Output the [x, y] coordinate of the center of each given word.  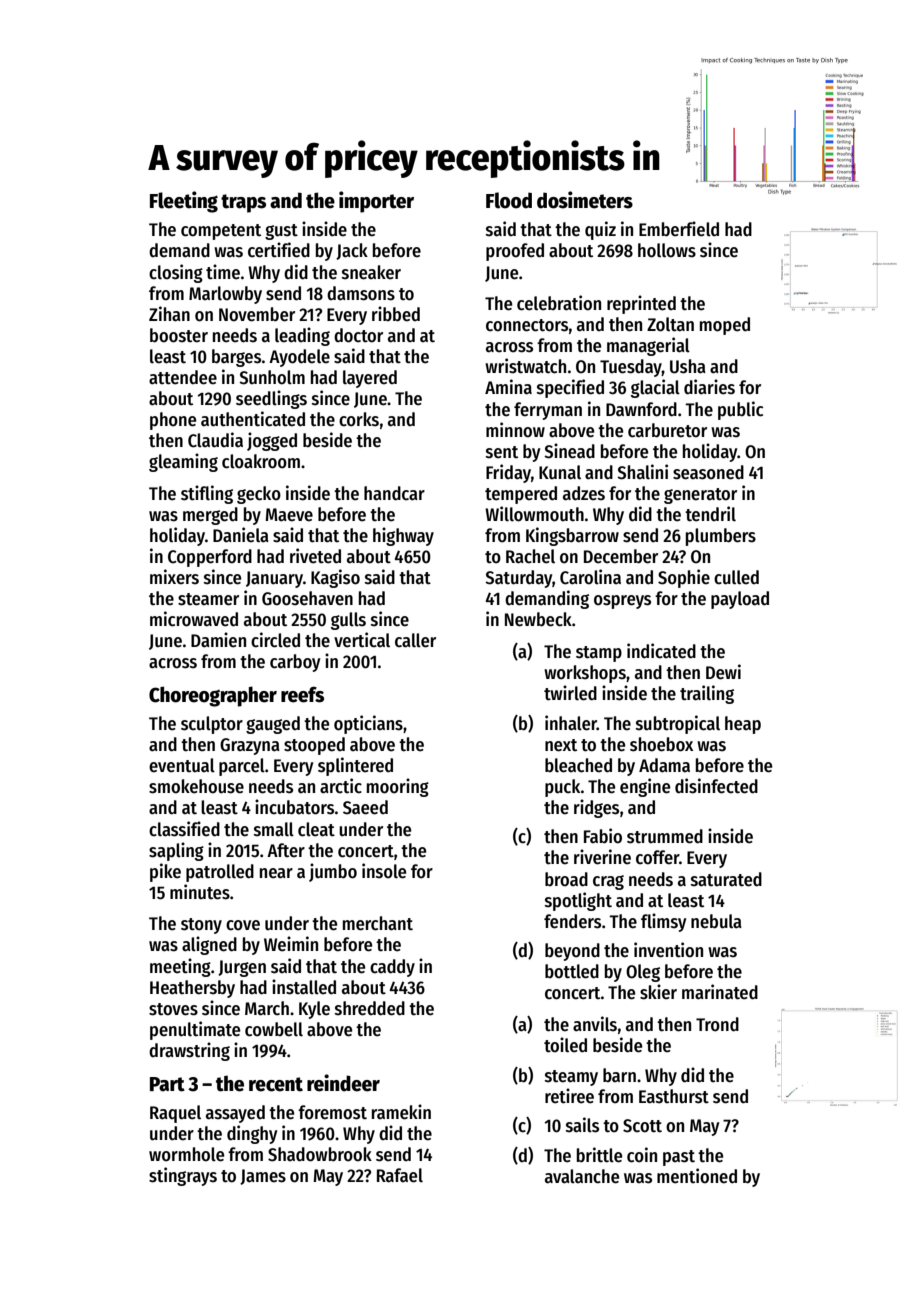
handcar [394, 493]
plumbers [721, 537]
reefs [302, 694]
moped [725, 326]
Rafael [400, 1175]
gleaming [183, 462]
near [276, 873]
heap [743, 725]
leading [302, 336]
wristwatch [525, 366]
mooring [398, 787]
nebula [716, 921]
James [263, 1177]
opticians [368, 724]
